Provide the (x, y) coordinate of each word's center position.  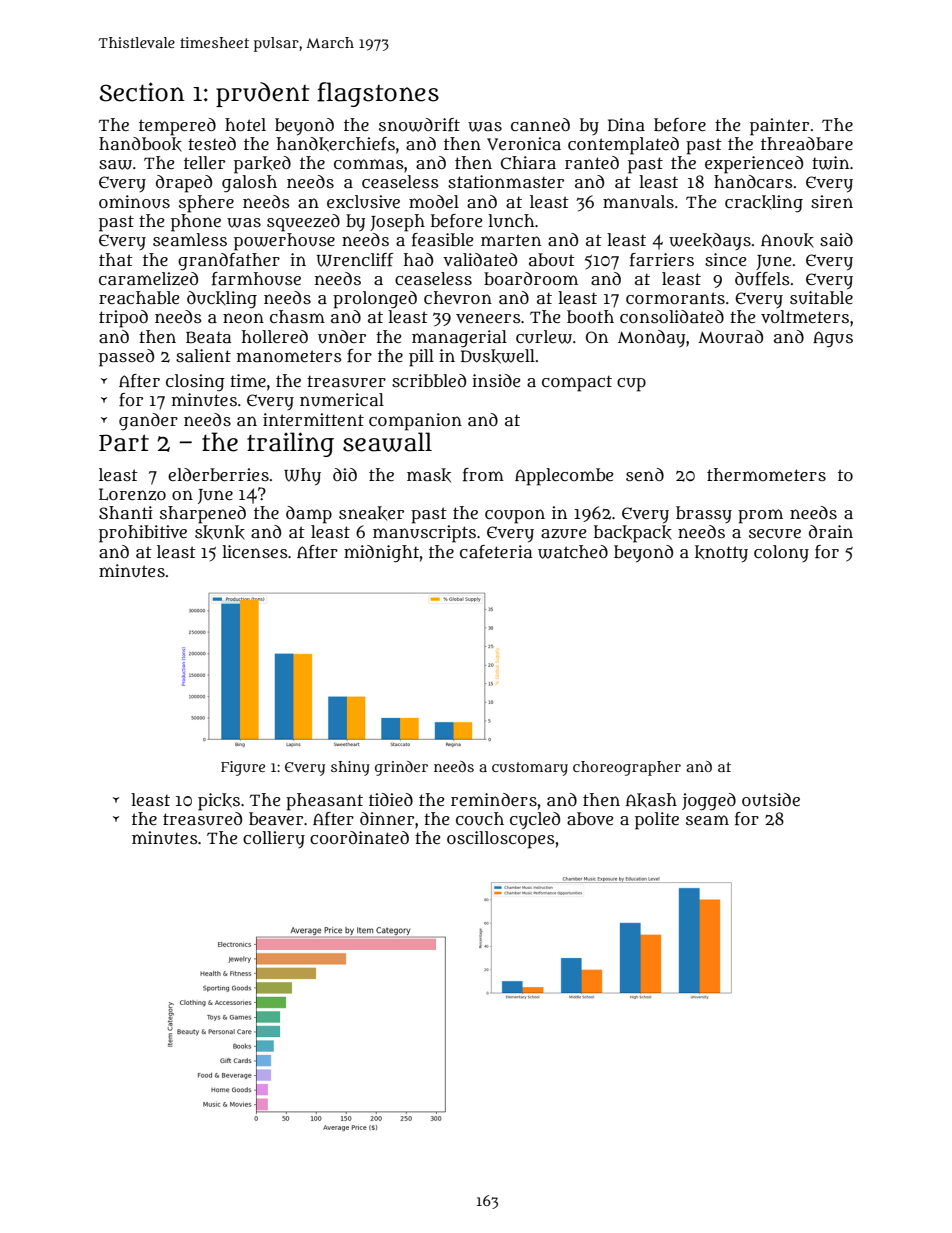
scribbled (429, 380)
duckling (222, 300)
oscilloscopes (501, 840)
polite (657, 821)
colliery (274, 839)
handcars (753, 182)
